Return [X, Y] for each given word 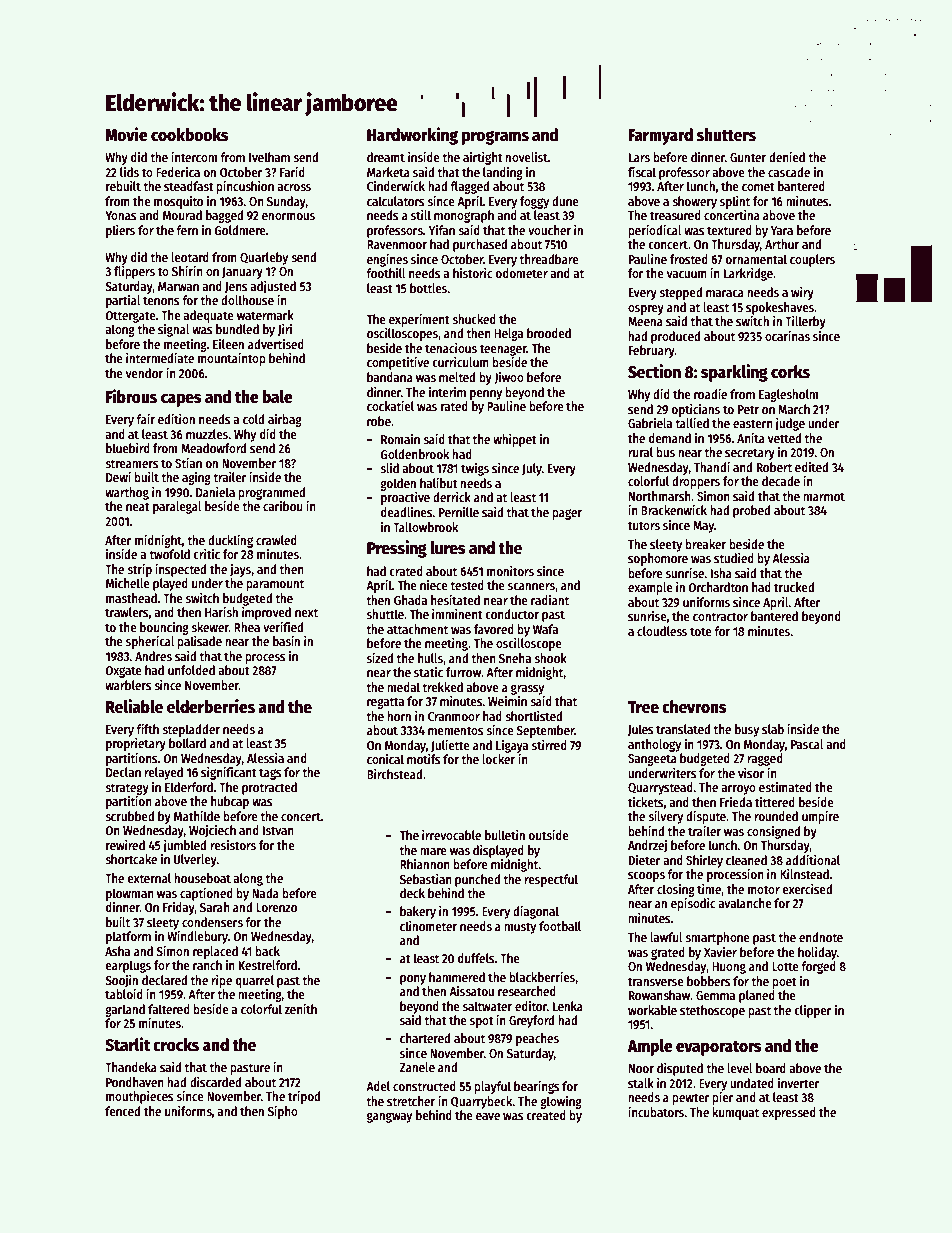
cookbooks [190, 135]
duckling [230, 541]
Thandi [712, 467]
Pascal [807, 744]
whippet [515, 440]
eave [488, 1116]
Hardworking [412, 136]
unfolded [191, 670]
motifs [424, 759]
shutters [726, 135]
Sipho [283, 1112]
